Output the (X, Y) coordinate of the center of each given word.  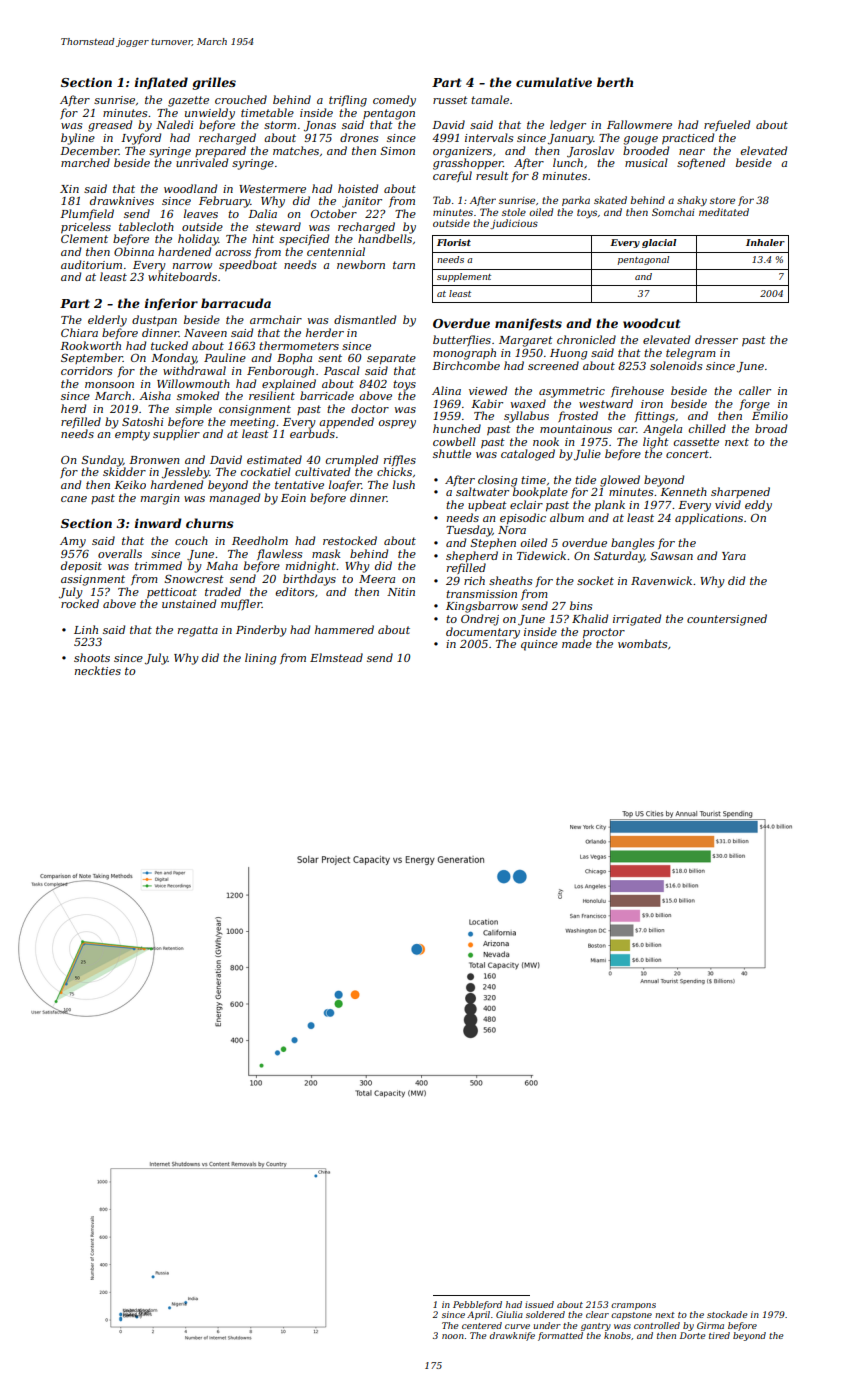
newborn (361, 264)
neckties (98, 670)
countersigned (727, 620)
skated (610, 200)
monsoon (109, 385)
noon (453, 1336)
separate (391, 359)
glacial (659, 243)
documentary (483, 633)
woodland (190, 188)
